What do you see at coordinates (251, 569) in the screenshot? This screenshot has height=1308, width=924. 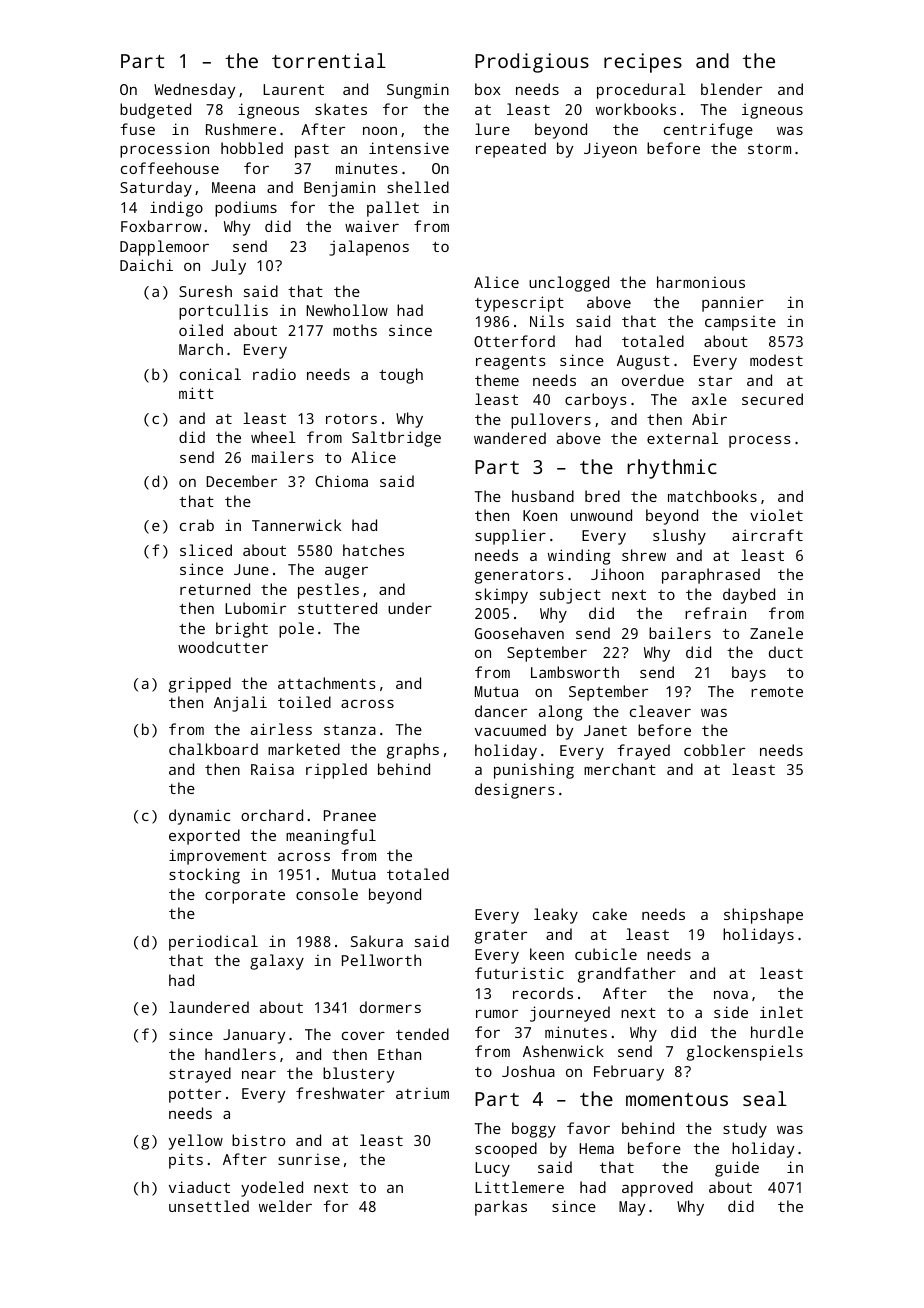 I see `June` at bounding box center [251, 569].
